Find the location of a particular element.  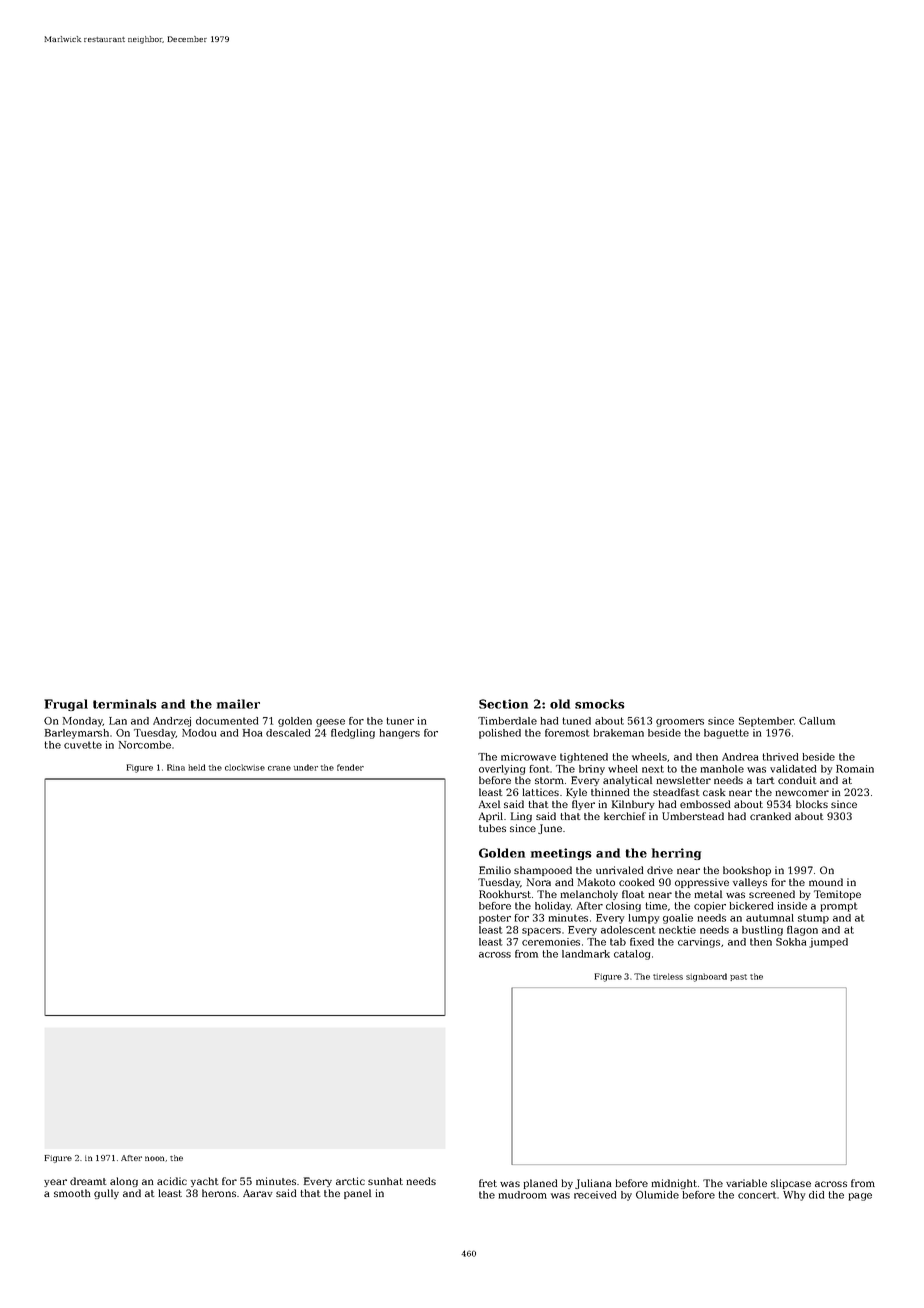

noon is located at coordinates (154, 1158).
